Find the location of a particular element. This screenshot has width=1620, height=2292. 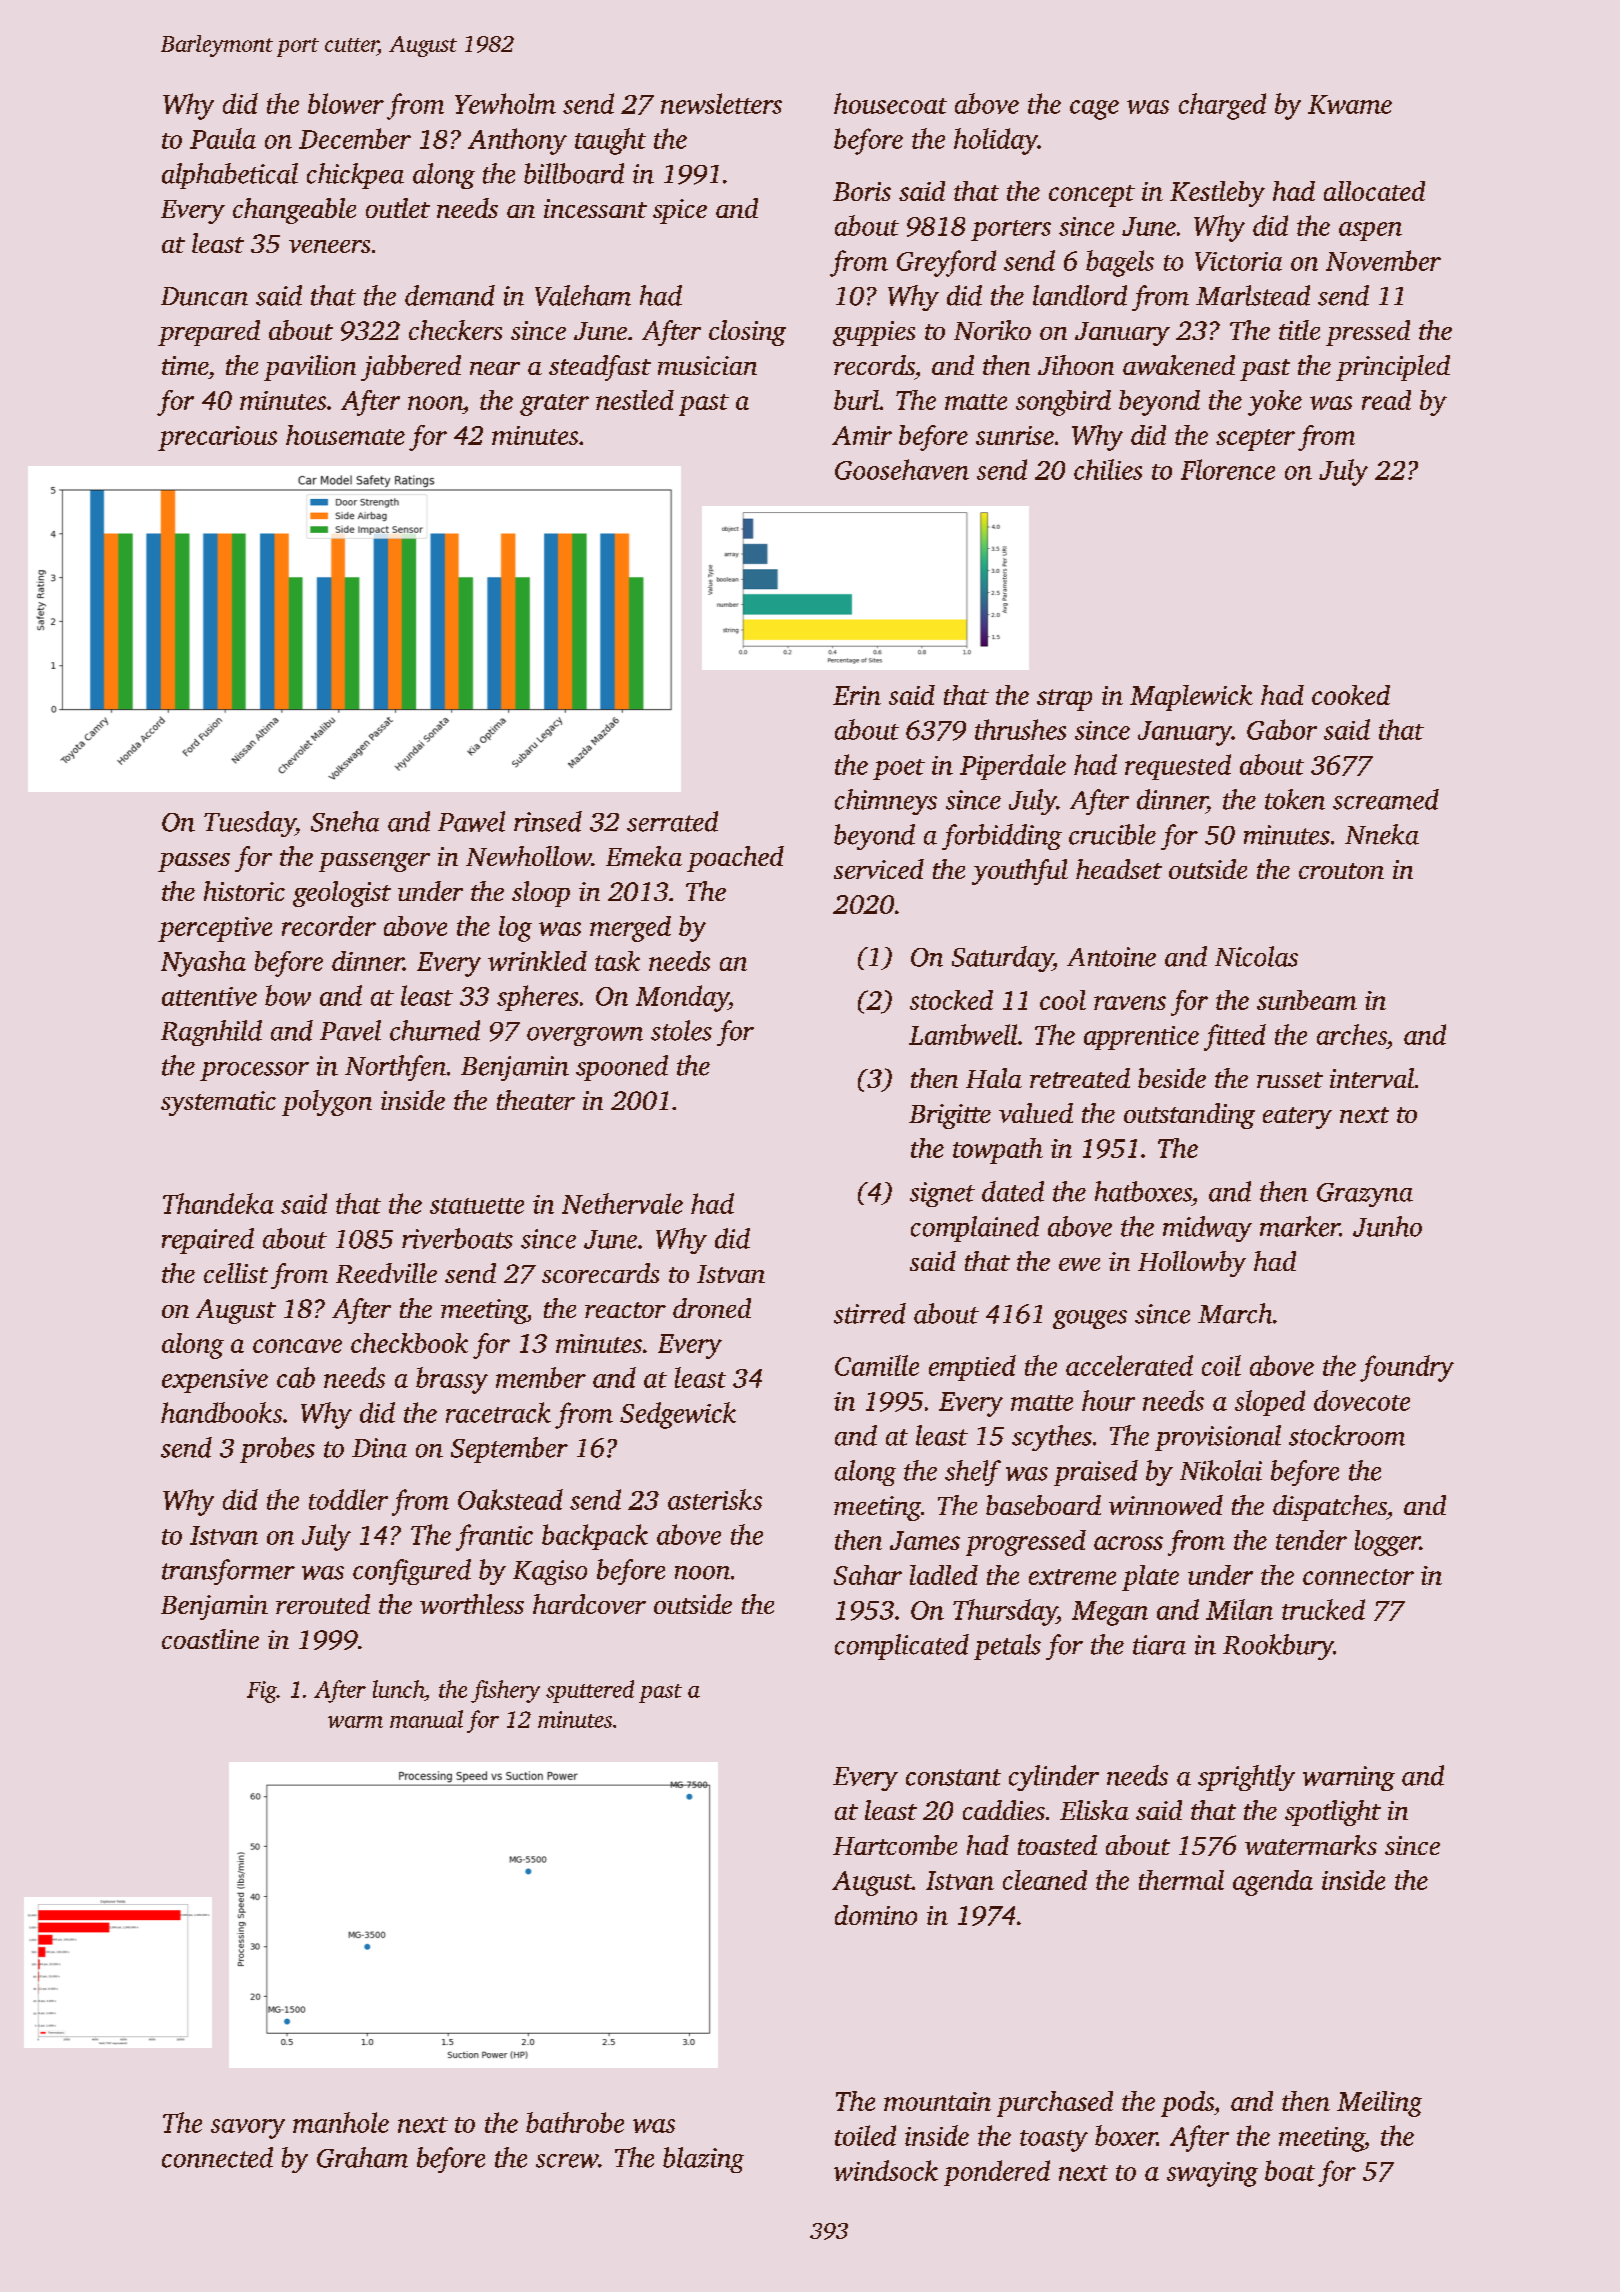

pods is located at coordinates (1187, 2104).
